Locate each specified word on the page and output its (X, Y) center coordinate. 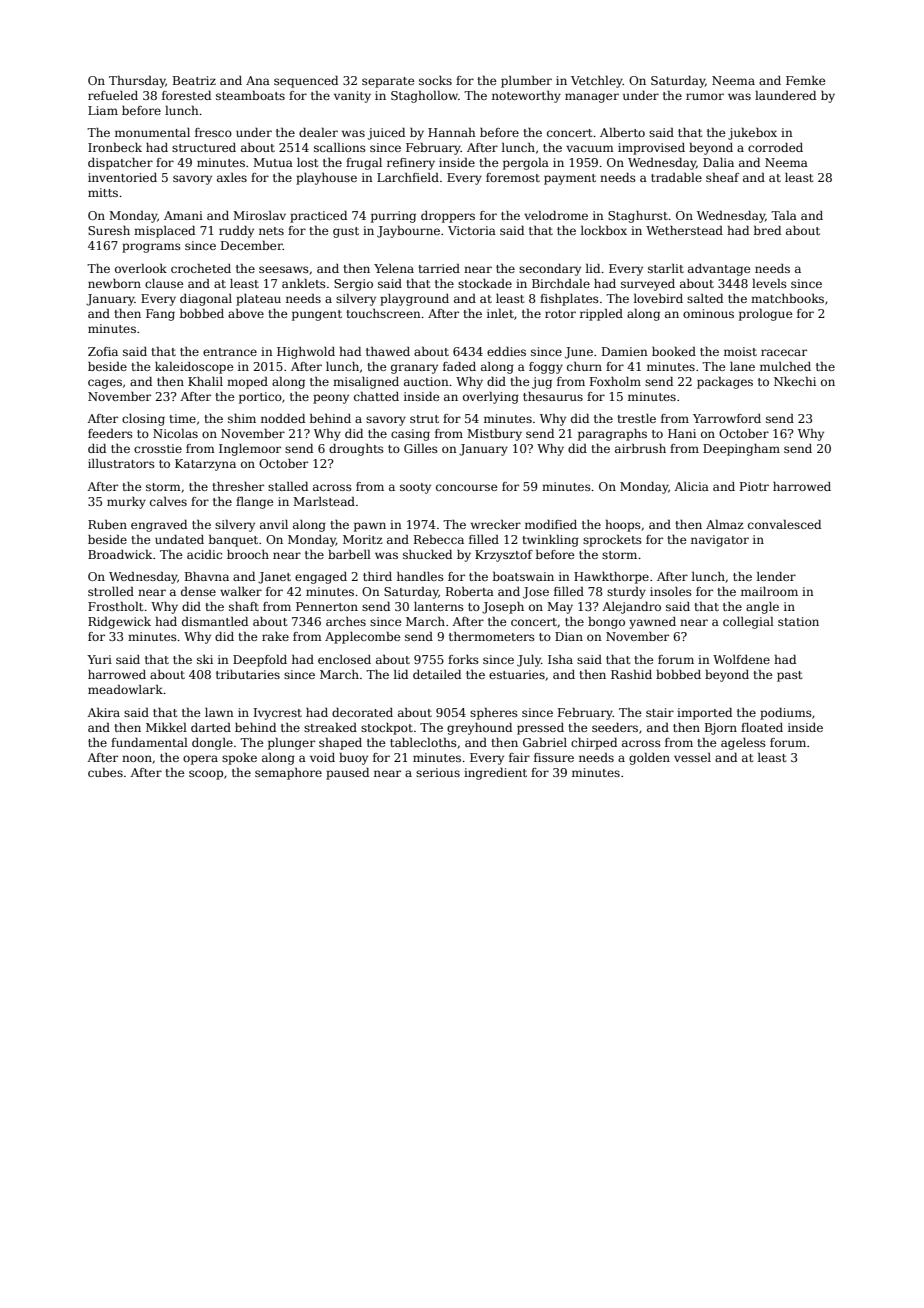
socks (435, 80)
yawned (652, 623)
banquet (233, 541)
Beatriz (194, 80)
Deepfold (260, 661)
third (377, 576)
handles (420, 576)
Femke (805, 80)
